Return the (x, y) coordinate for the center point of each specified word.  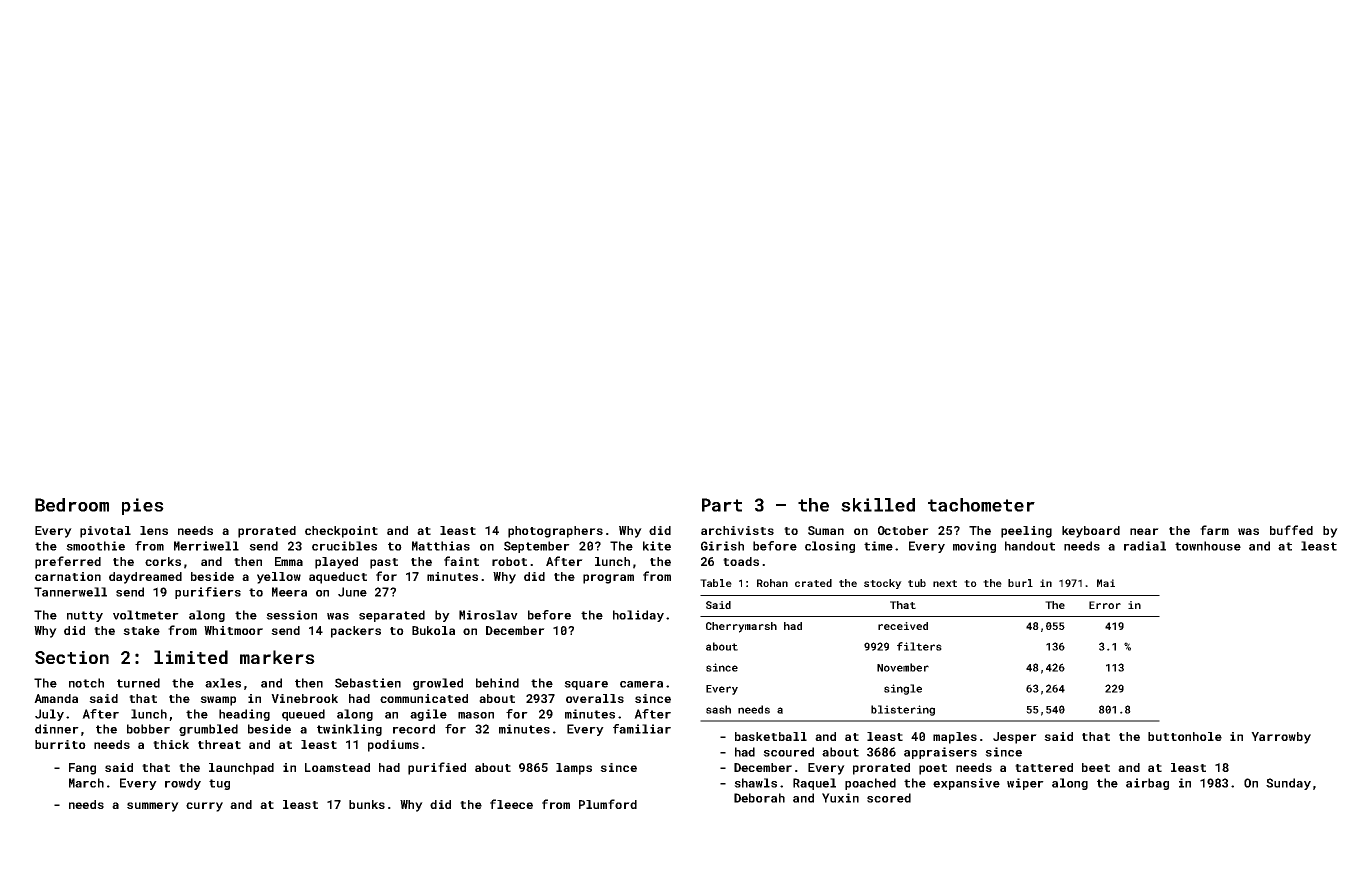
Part (722, 505)
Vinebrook (304, 698)
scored (889, 798)
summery (153, 807)
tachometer (981, 505)
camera (641, 684)
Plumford (608, 804)
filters (919, 646)
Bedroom (72, 505)
